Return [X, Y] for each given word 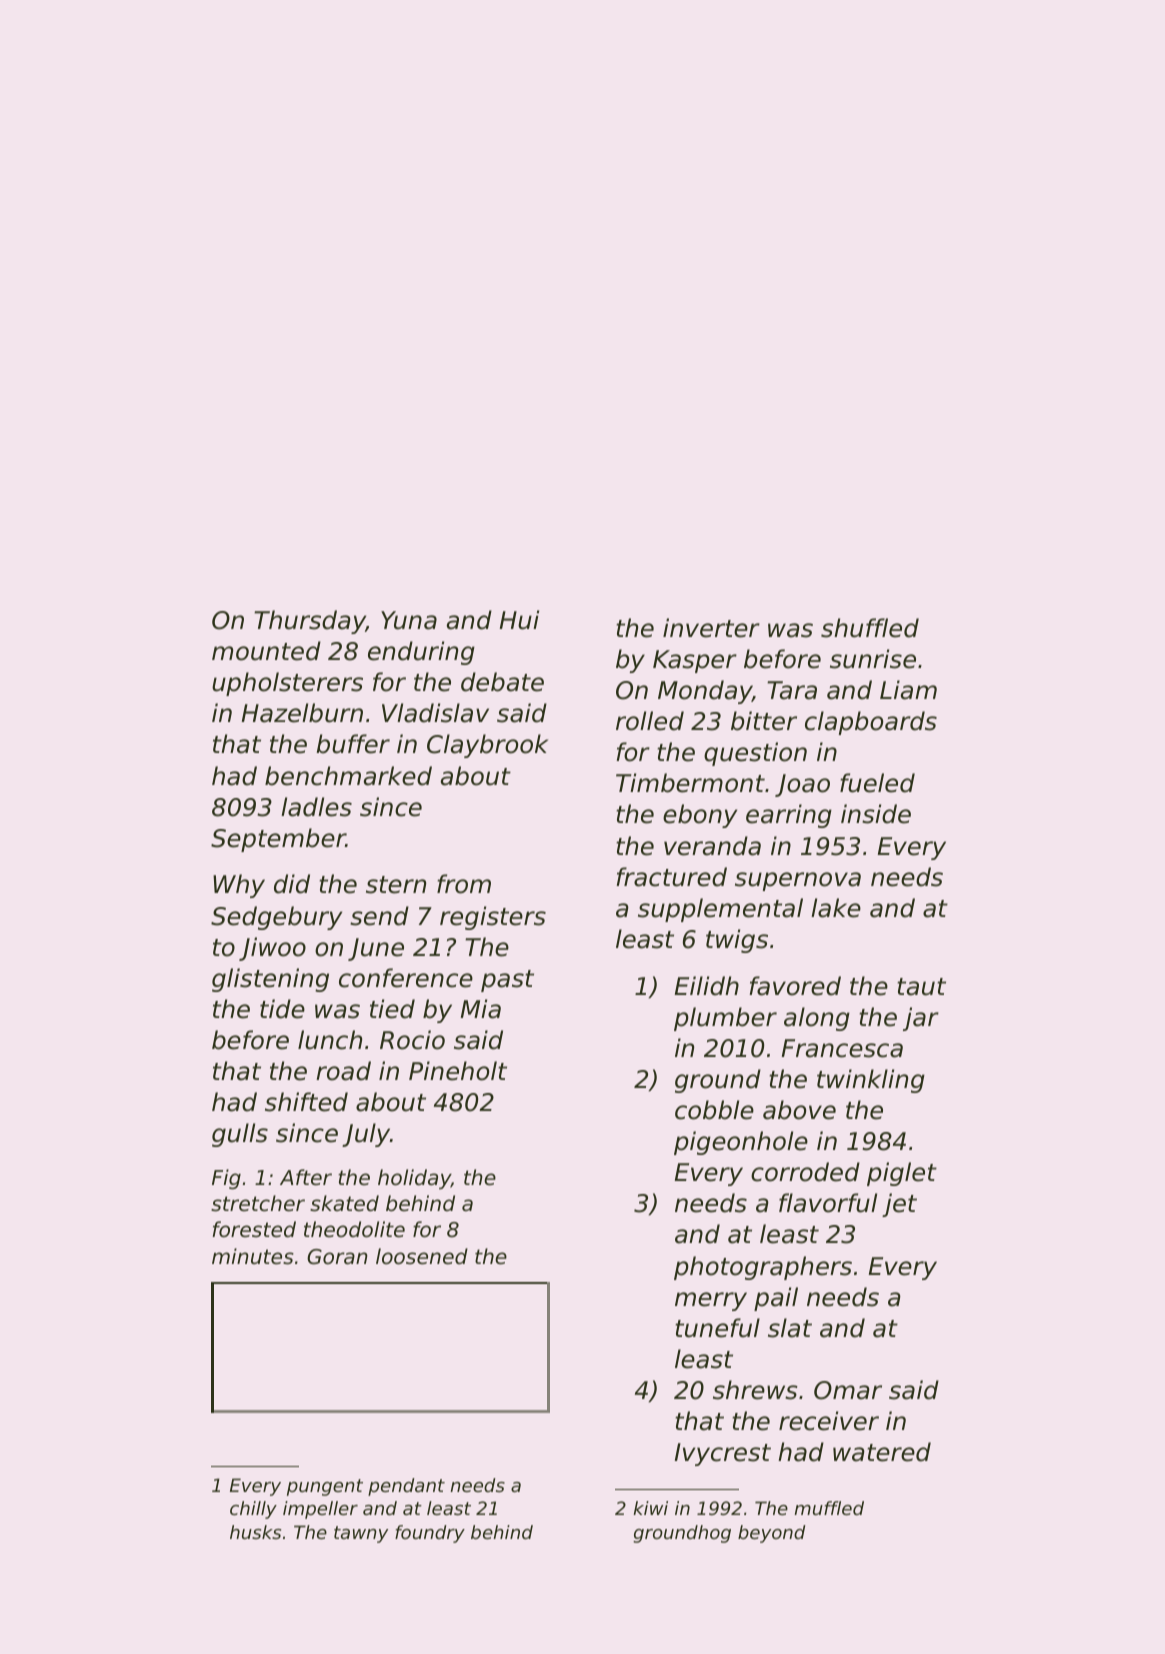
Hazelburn [302, 713]
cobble [714, 1110]
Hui [519, 620]
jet [899, 1205]
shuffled [870, 628]
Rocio [412, 1040]
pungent [325, 1487]
